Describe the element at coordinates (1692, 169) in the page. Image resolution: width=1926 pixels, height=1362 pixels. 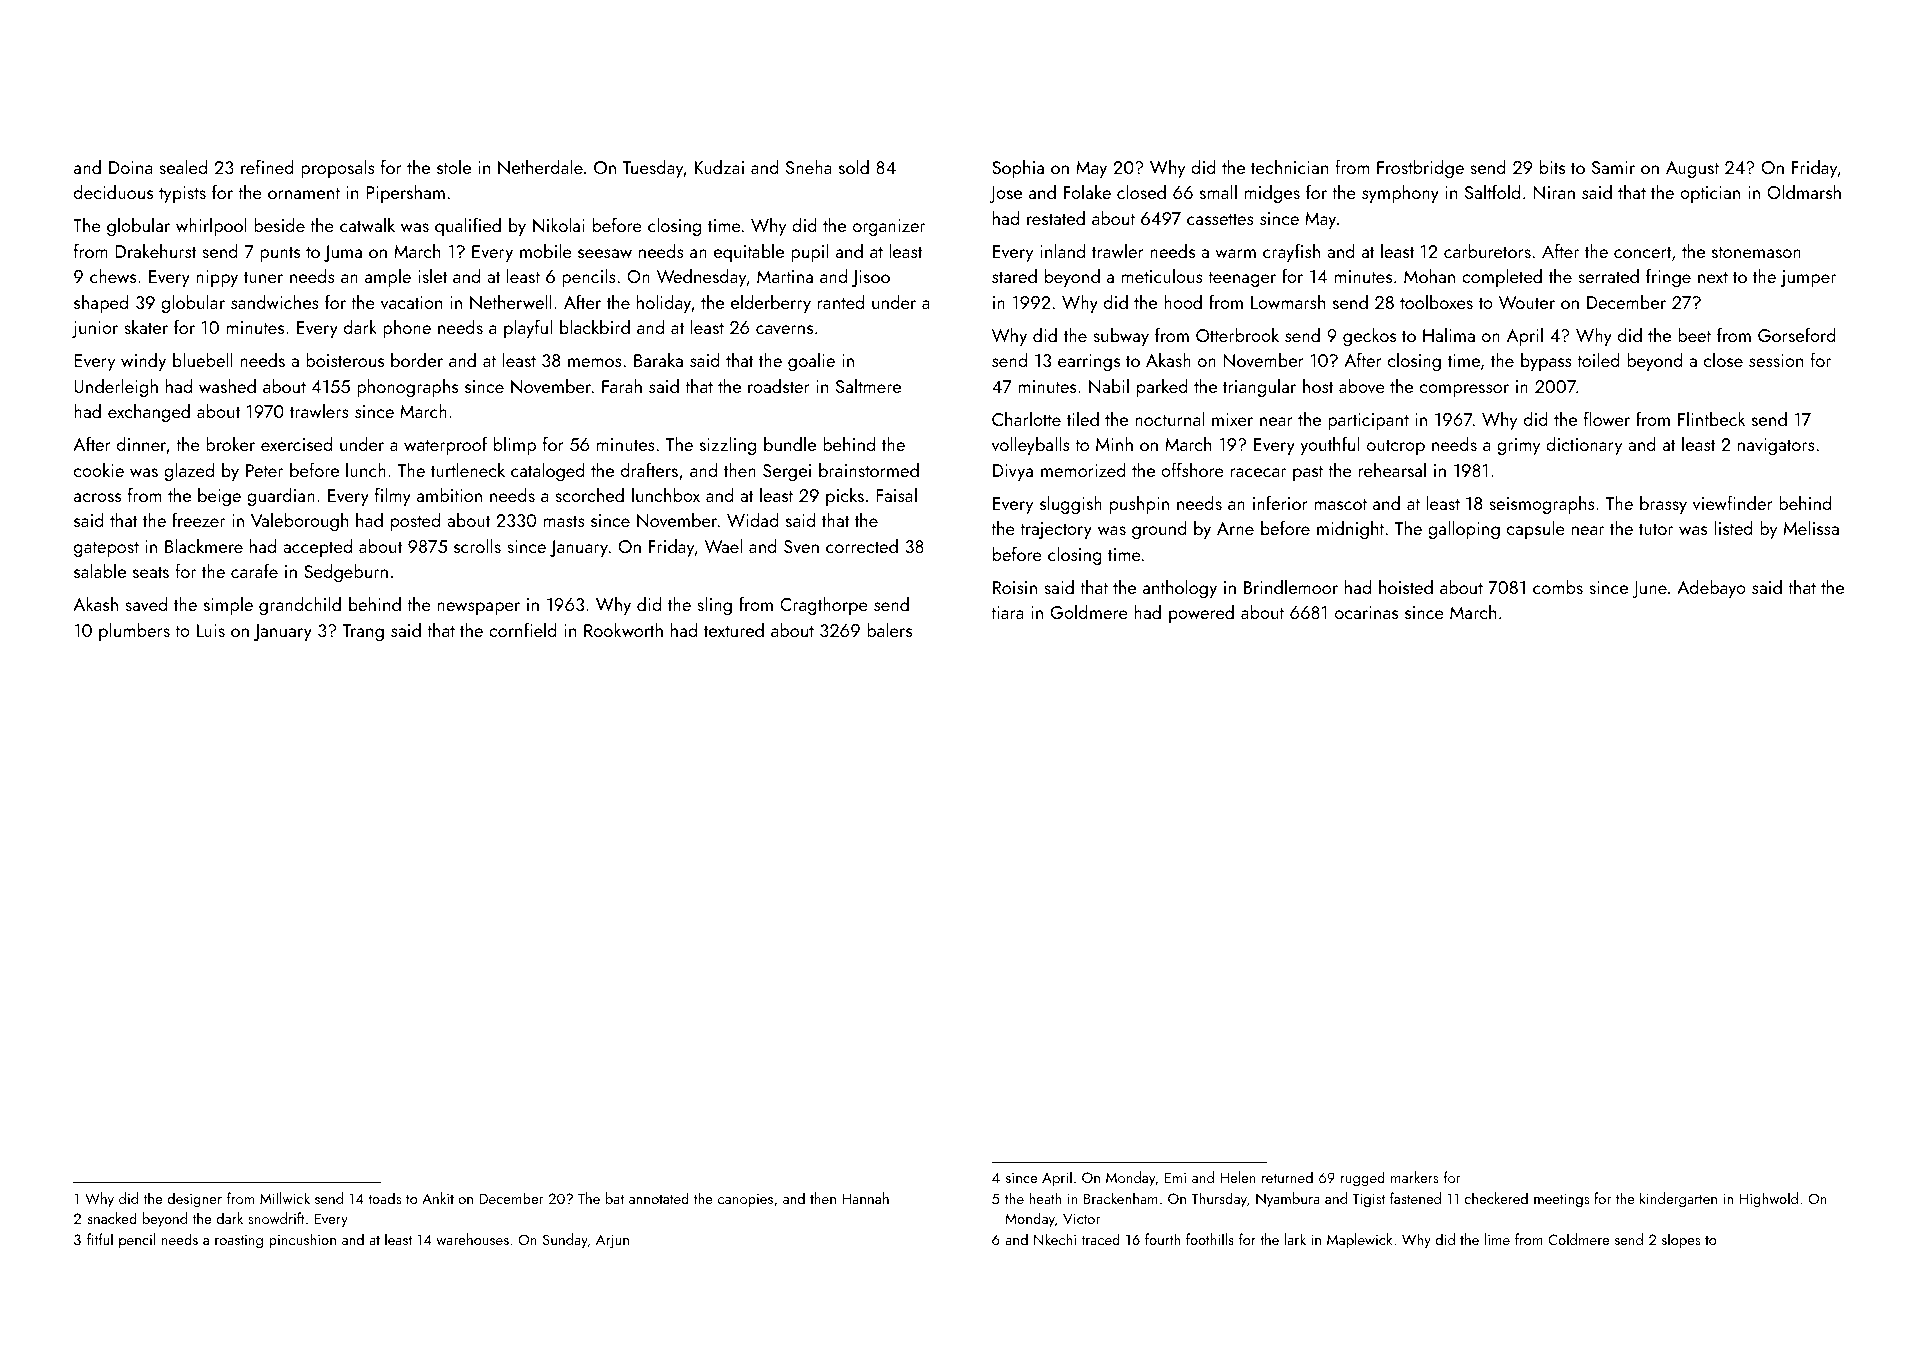
I see `August` at that location.
